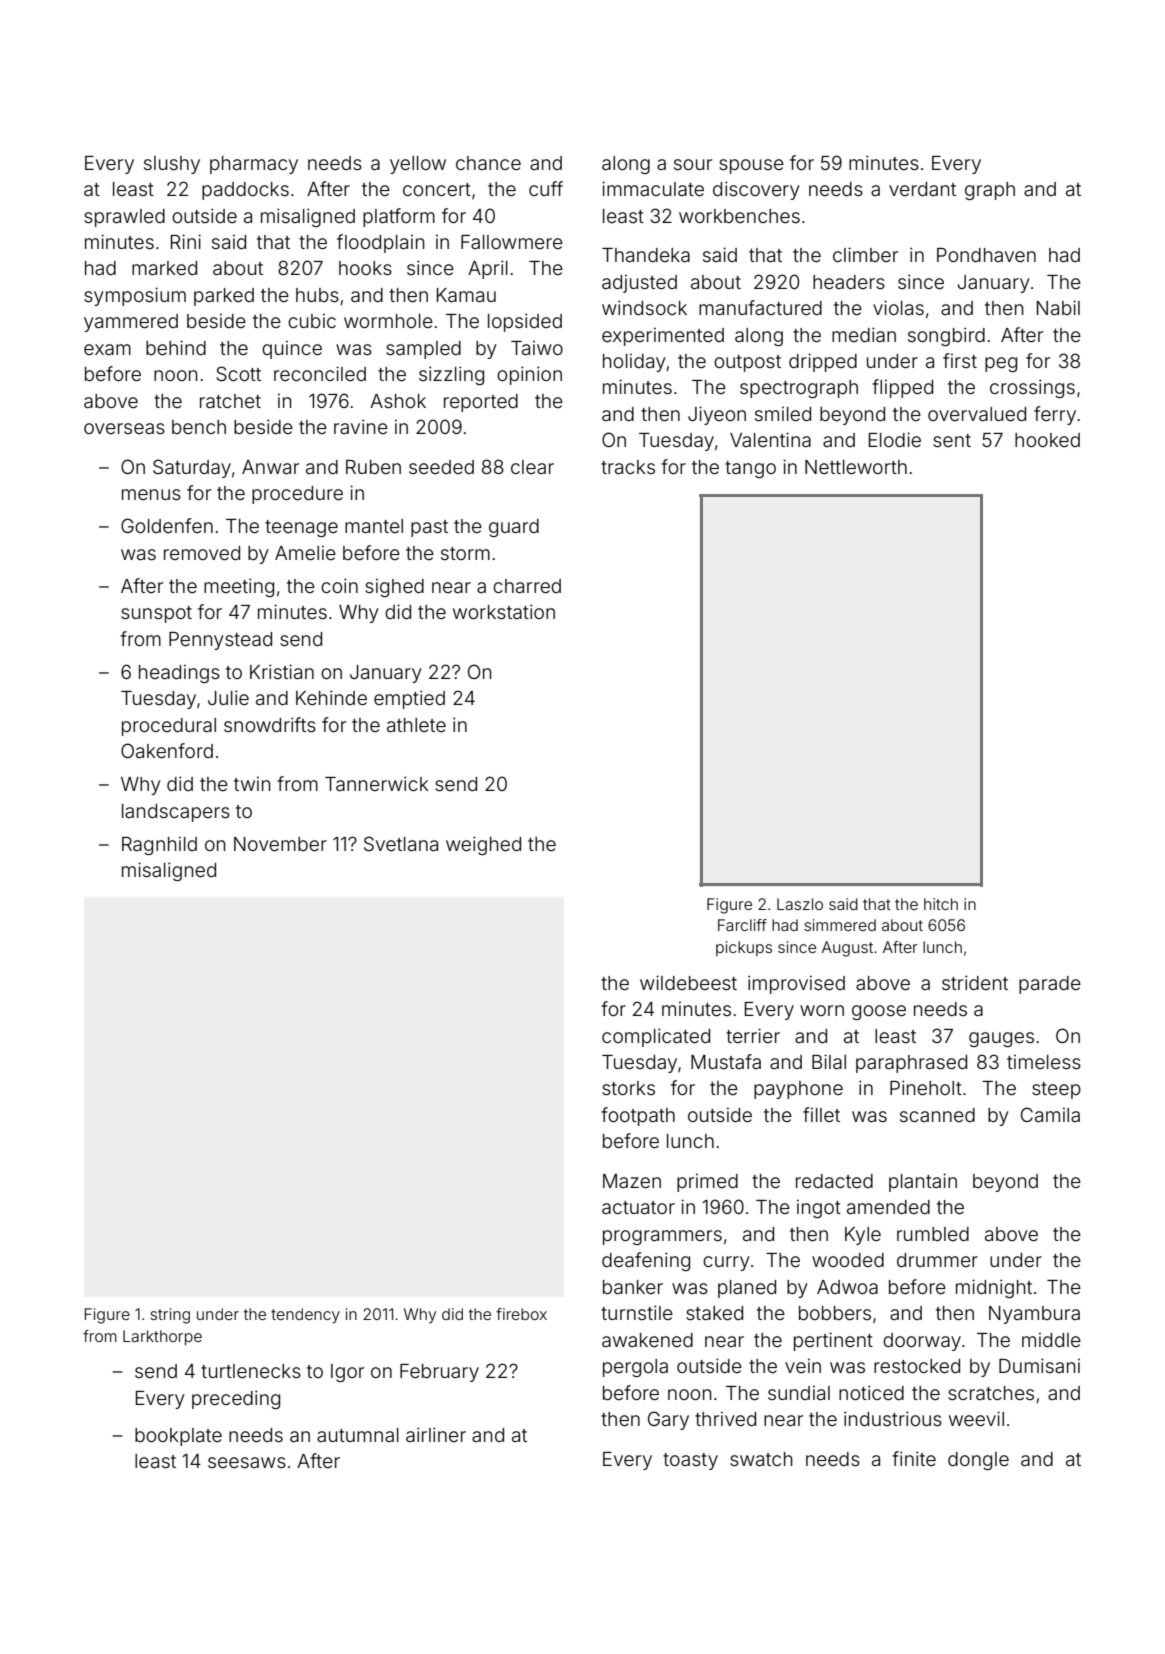 The height and width of the document is (1654, 1165). Describe the element at coordinates (178, 1437) in the document. I see `bookplate` at that location.
